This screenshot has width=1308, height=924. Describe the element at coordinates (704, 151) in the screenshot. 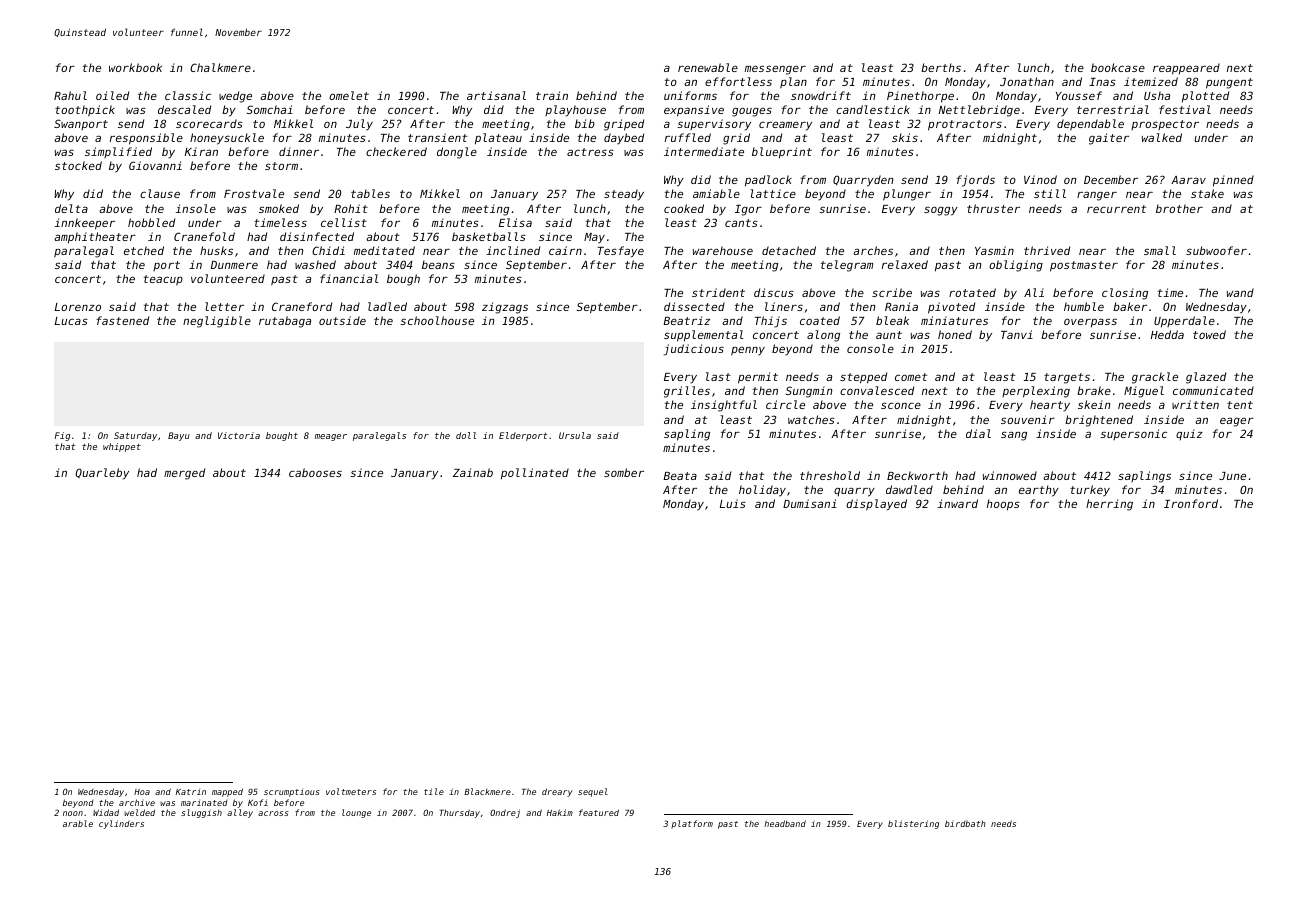

I see `intermediate` at that location.
